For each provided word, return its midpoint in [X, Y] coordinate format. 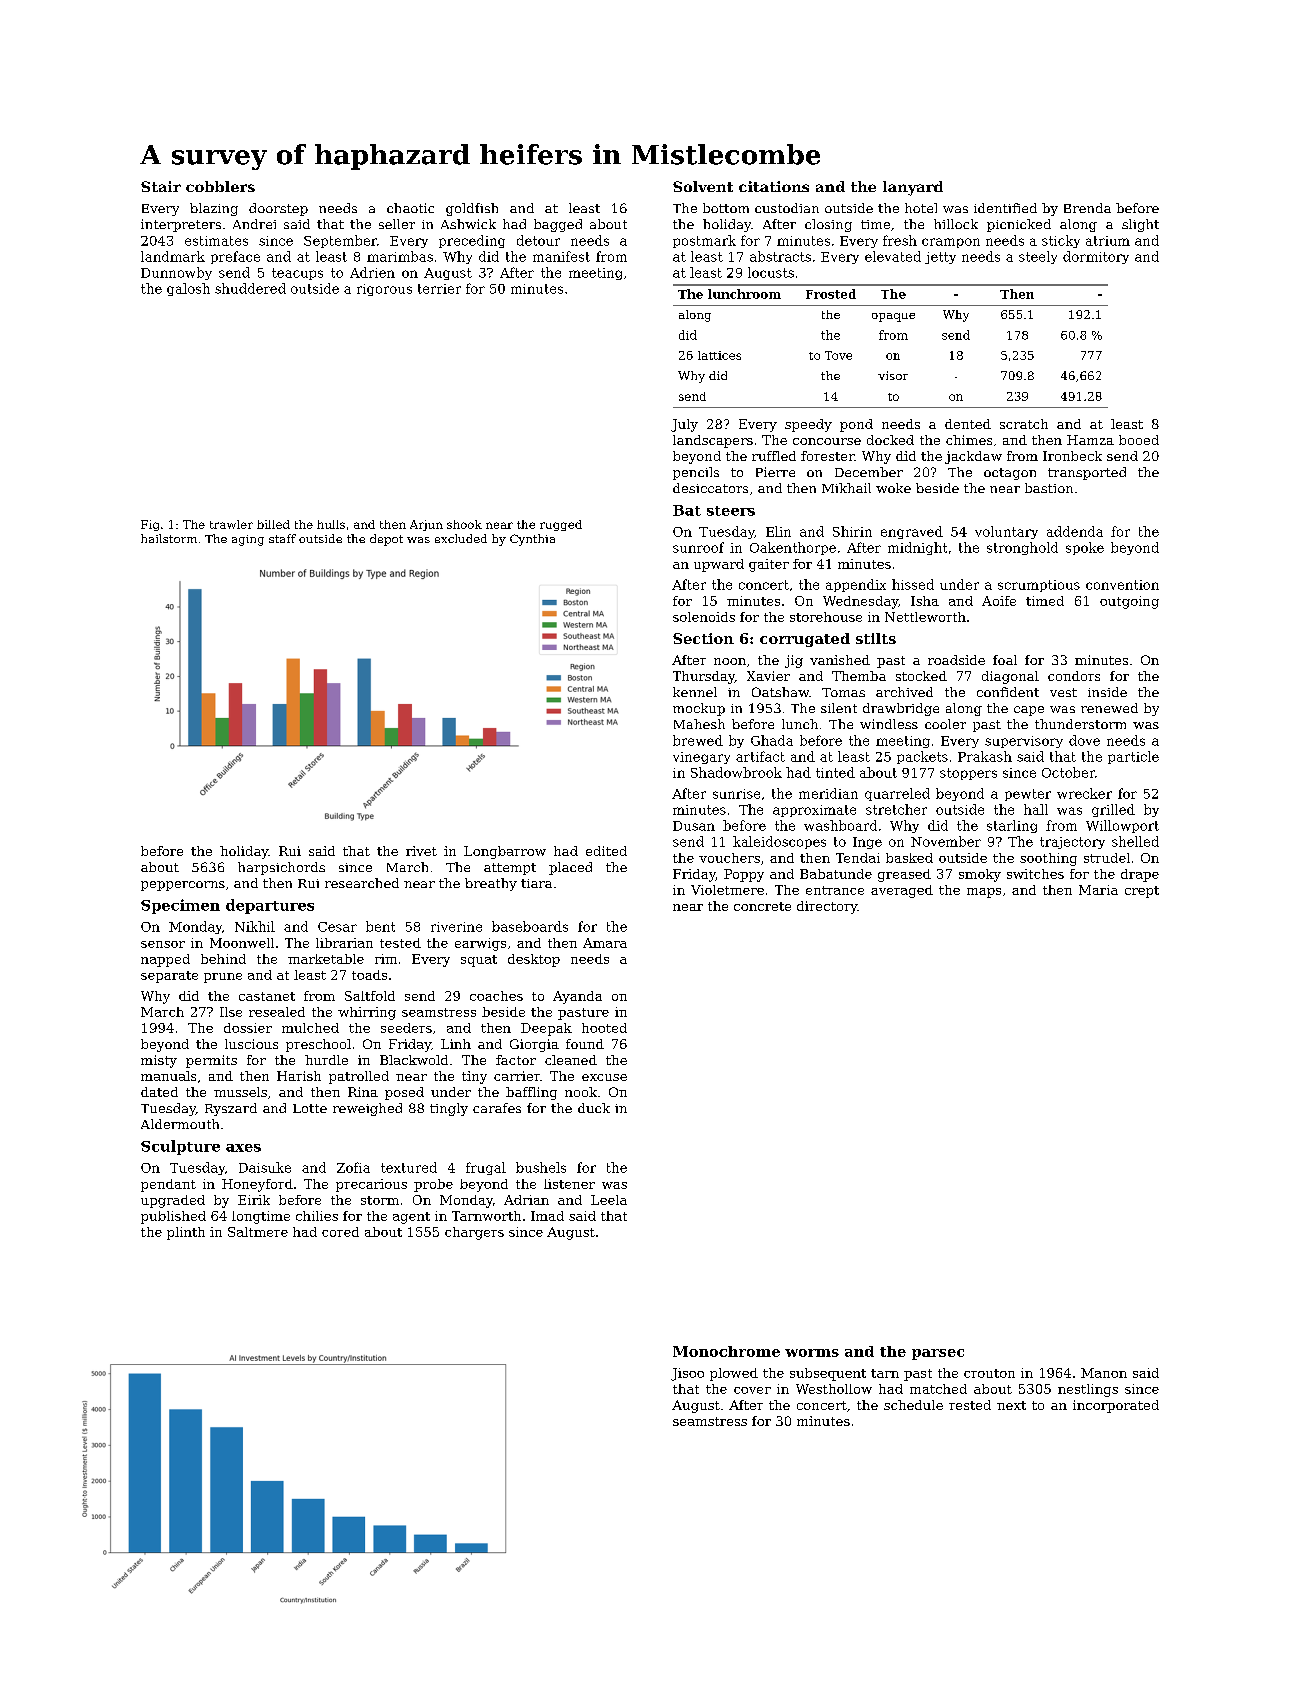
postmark [704, 241]
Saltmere [258, 1232]
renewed [1109, 708]
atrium [1108, 241]
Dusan [694, 826]
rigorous [384, 290]
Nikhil [255, 926]
